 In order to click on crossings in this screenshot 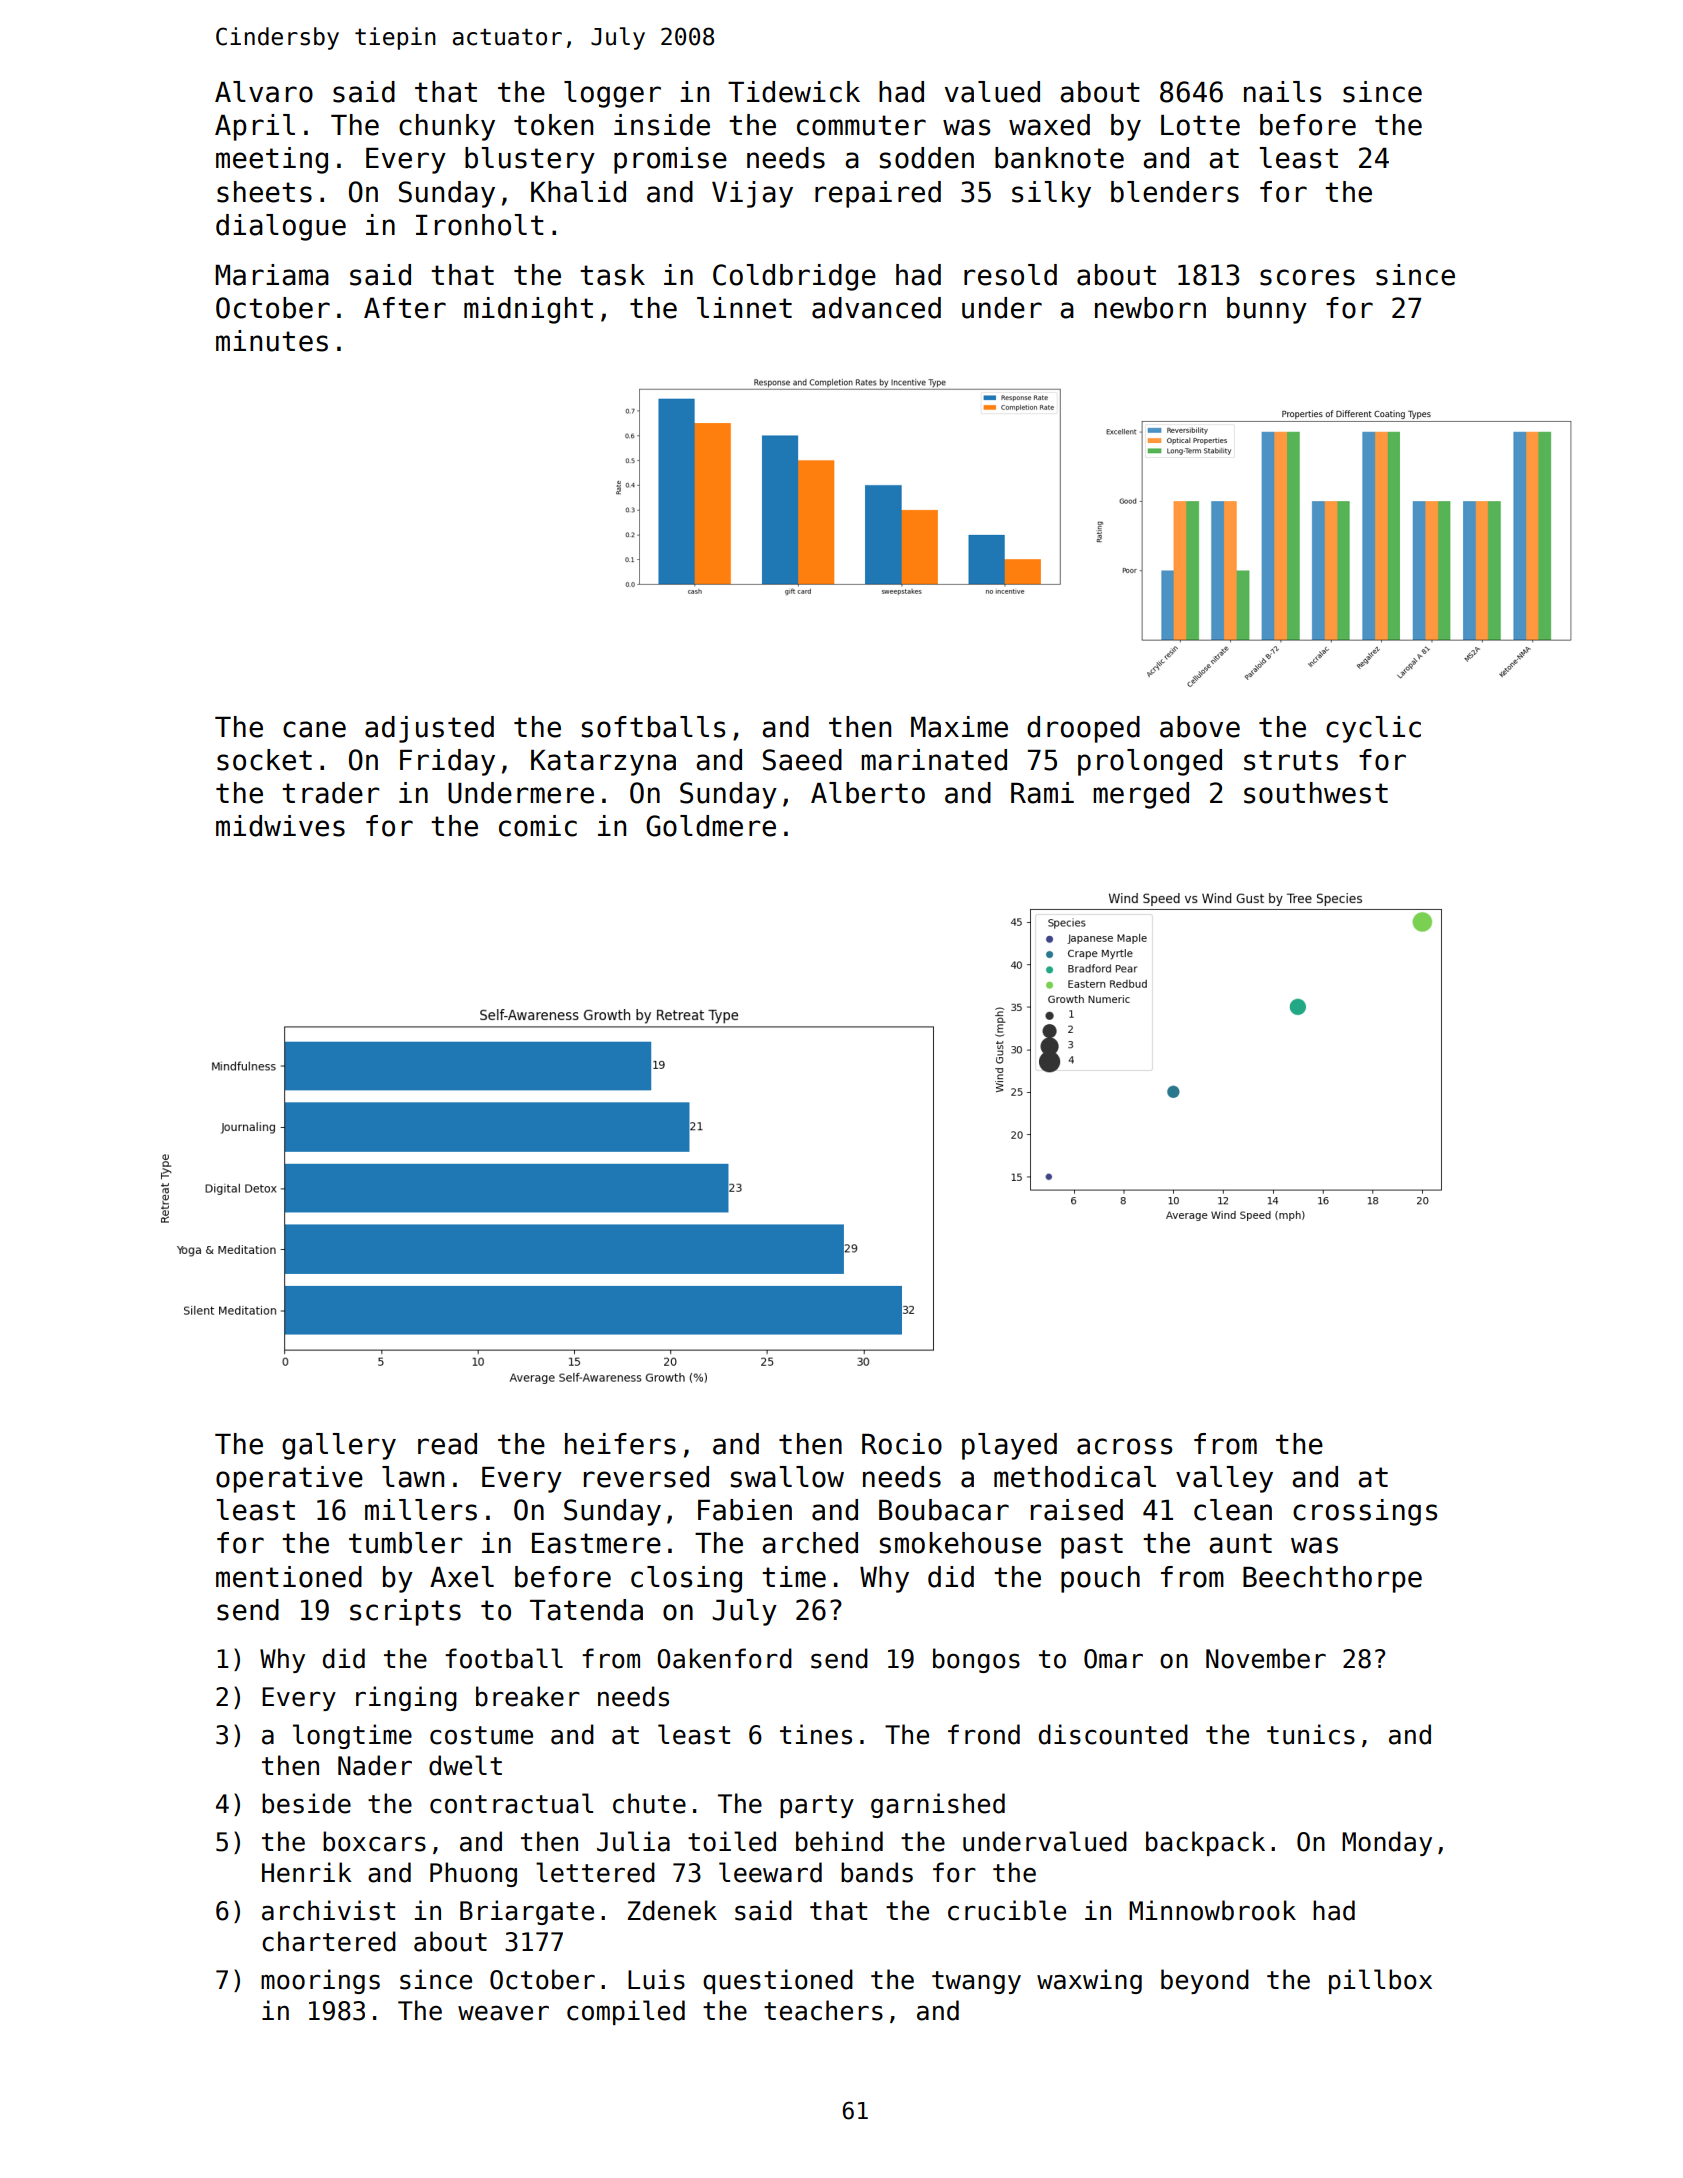, I will do `click(1365, 1512)`.
